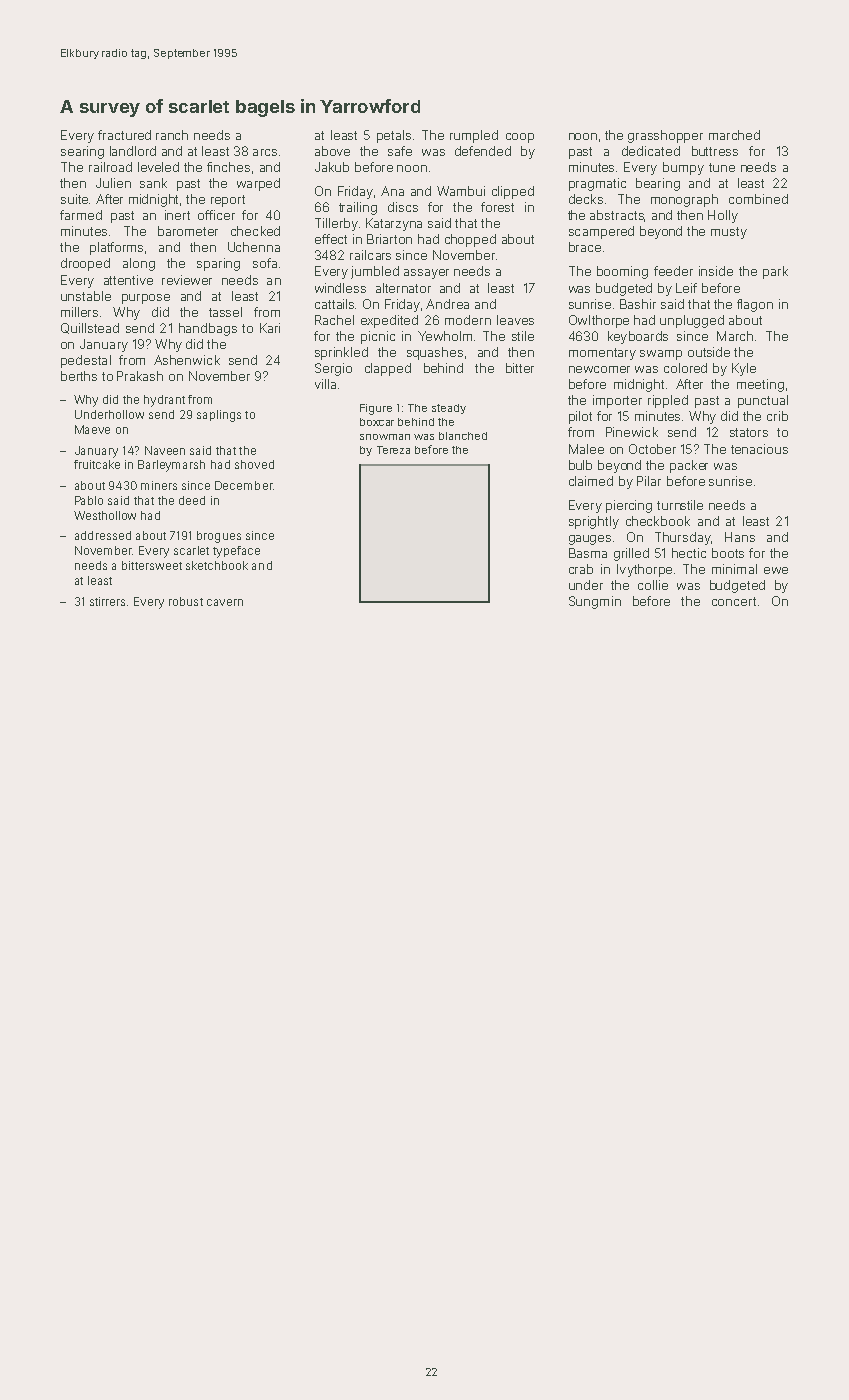 The image size is (849, 1400). What do you see at coordinates (653, 585) in the screenshot?
I see `collie` at bounding box center [653, 585].
